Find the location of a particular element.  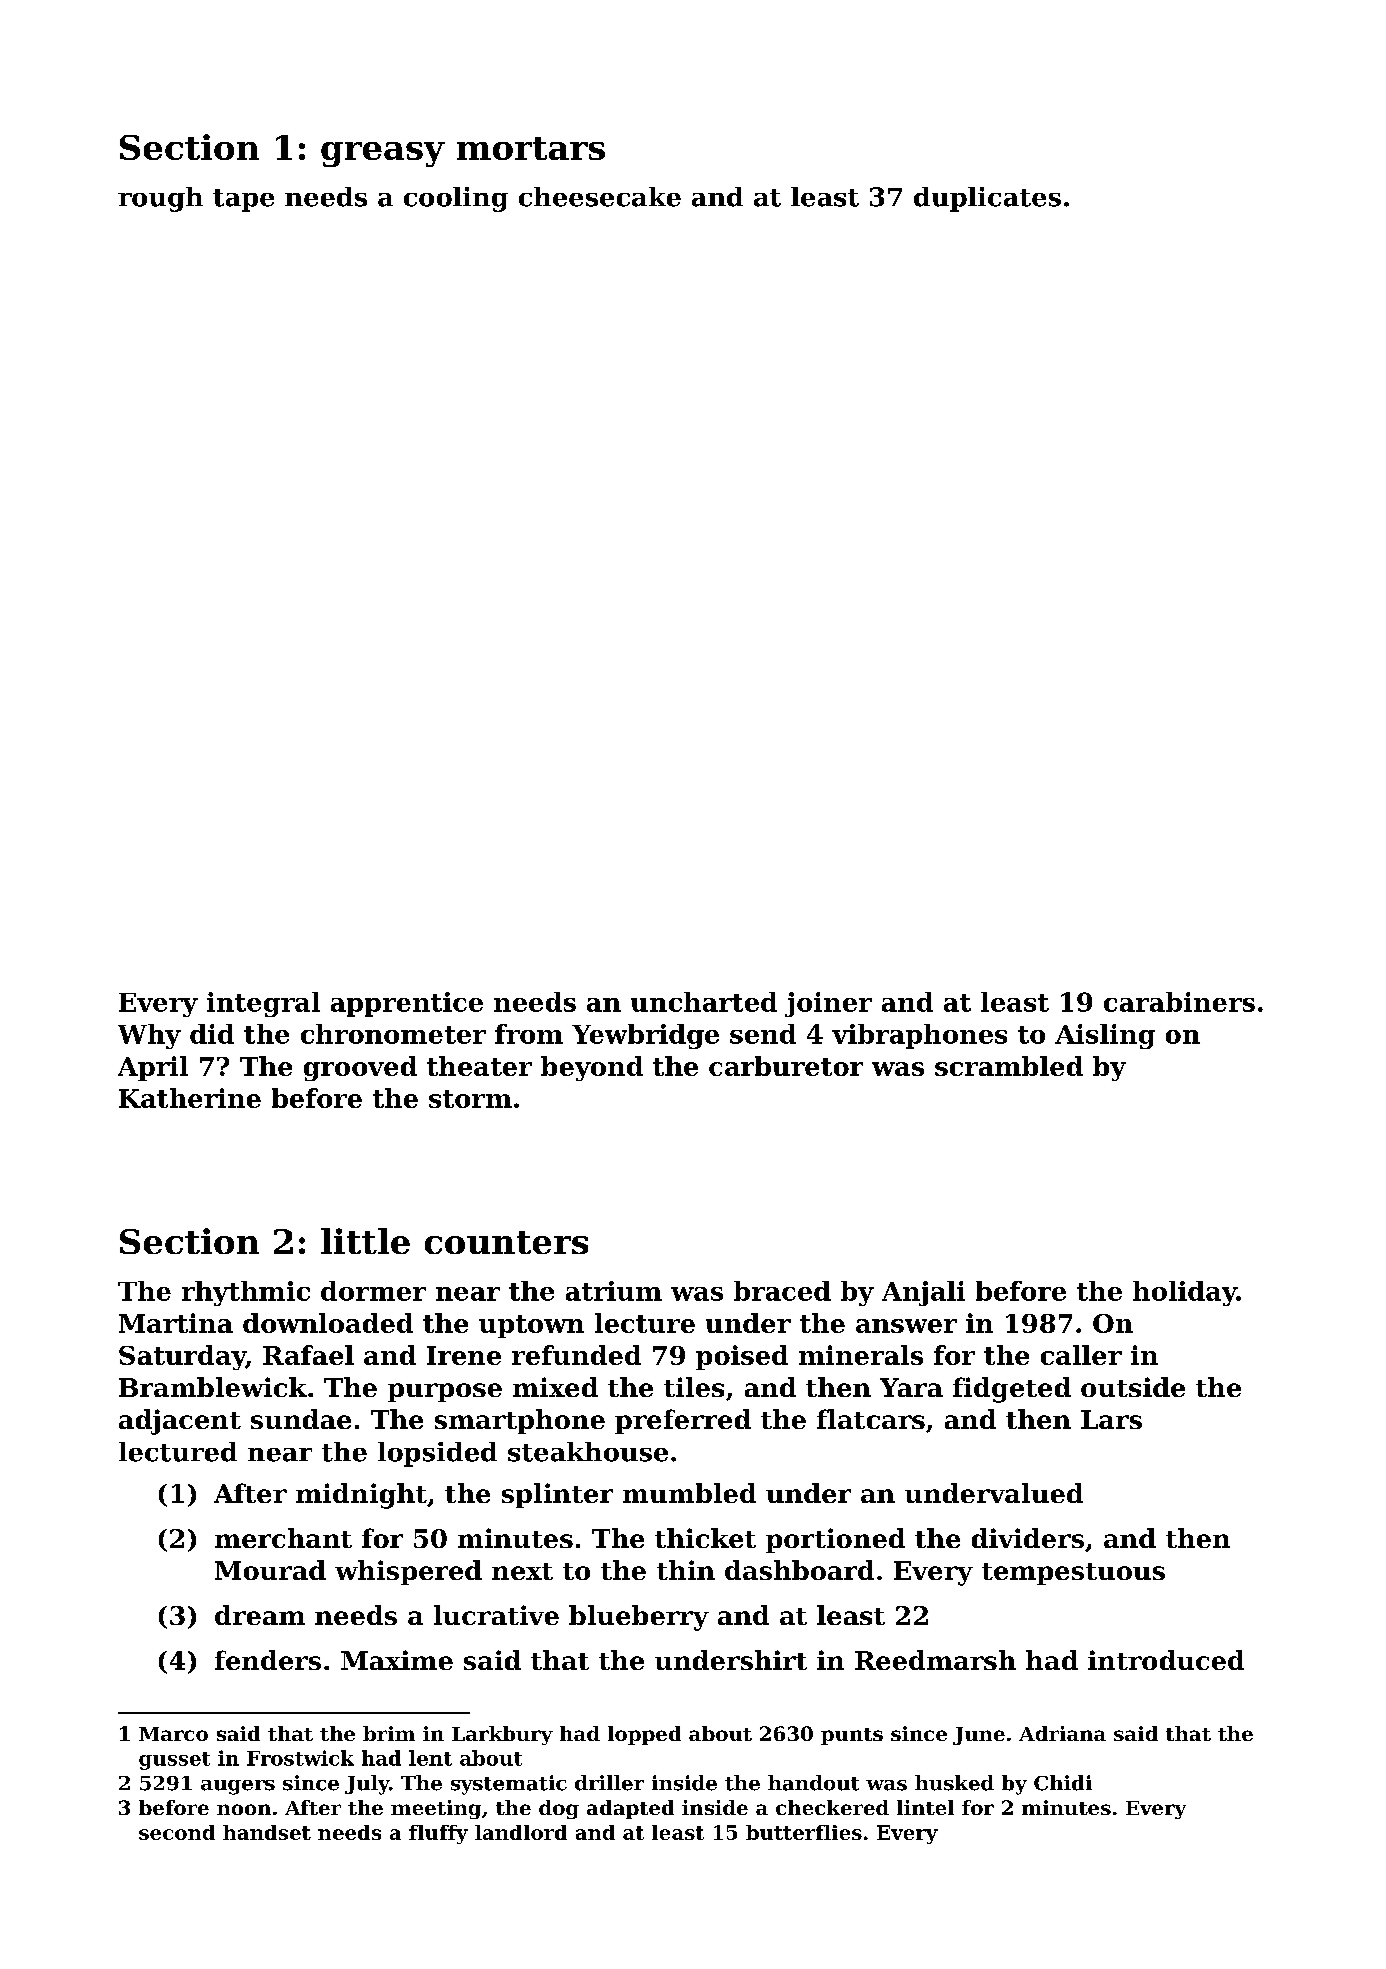

joiner is located at coordinates (828, 1004).
